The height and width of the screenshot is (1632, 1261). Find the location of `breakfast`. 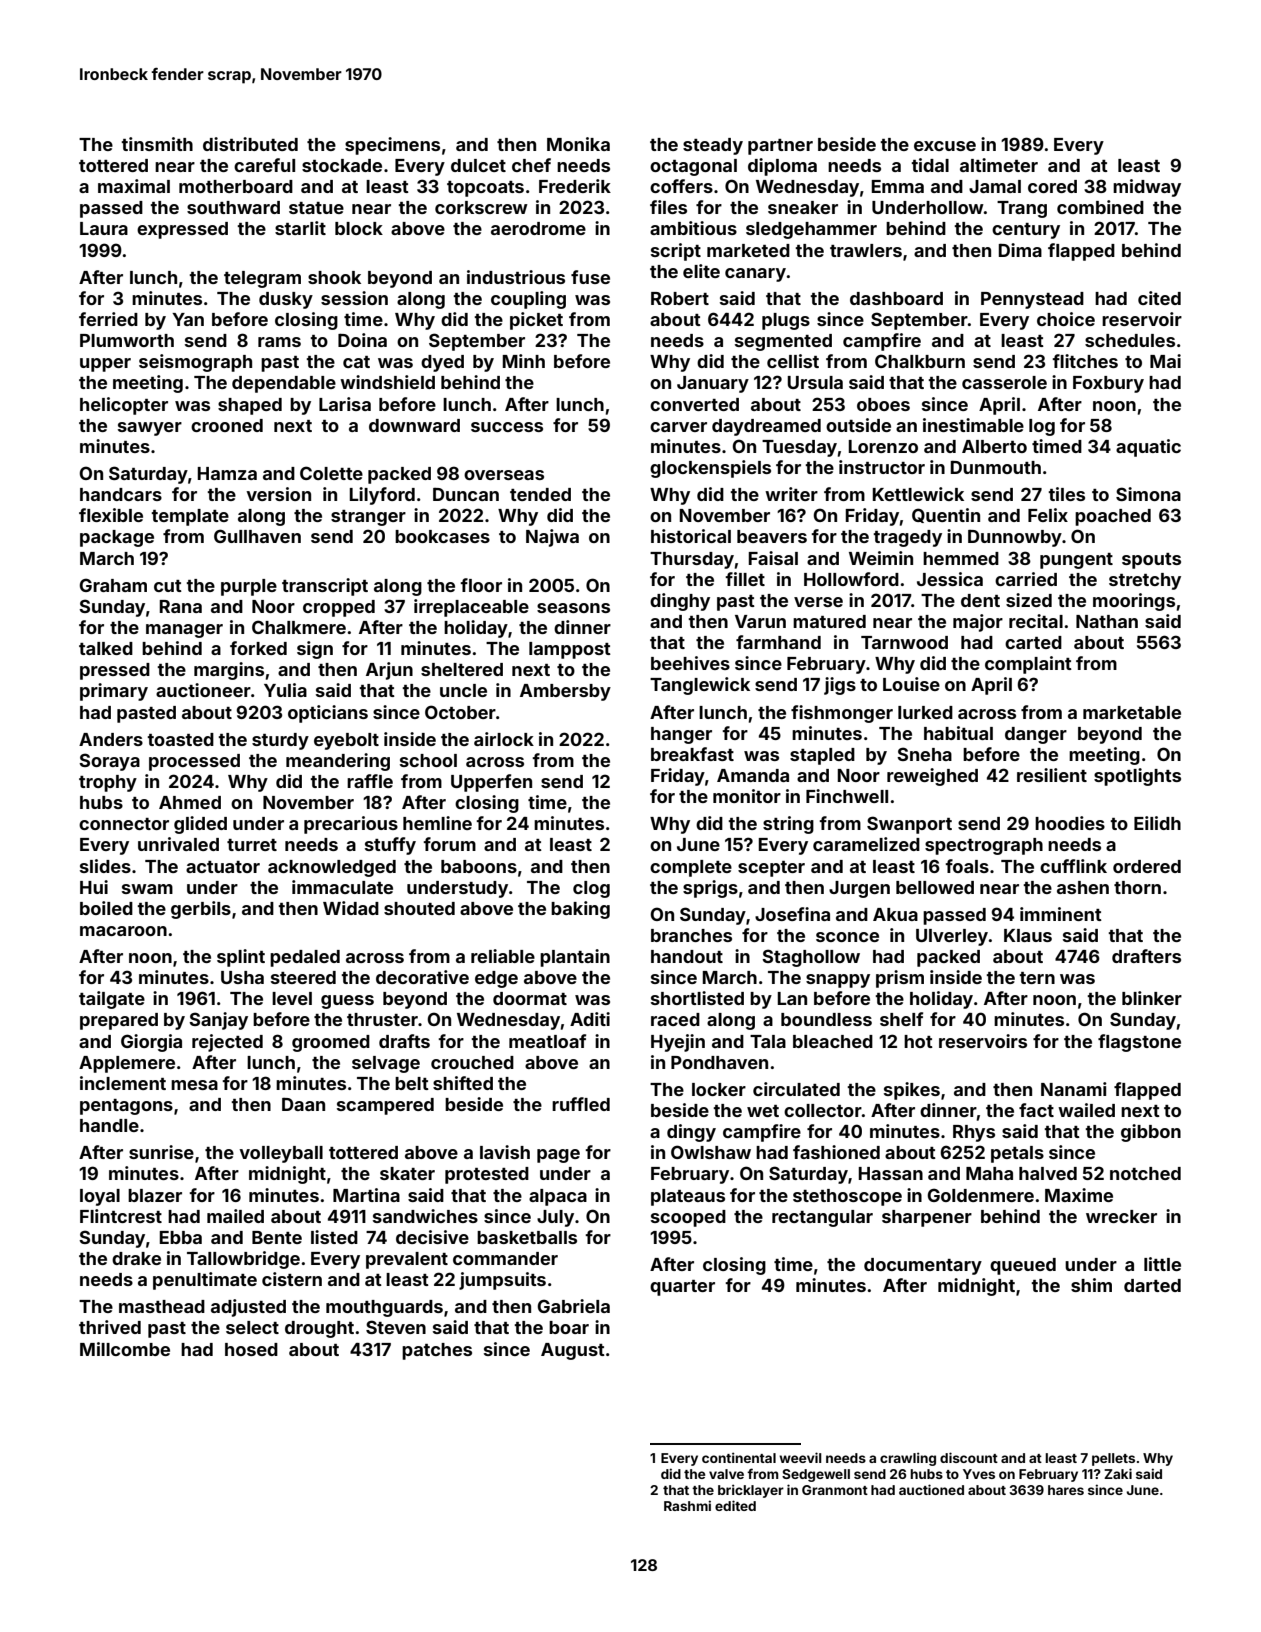

breakfast is located at coordinates (692, 754).
